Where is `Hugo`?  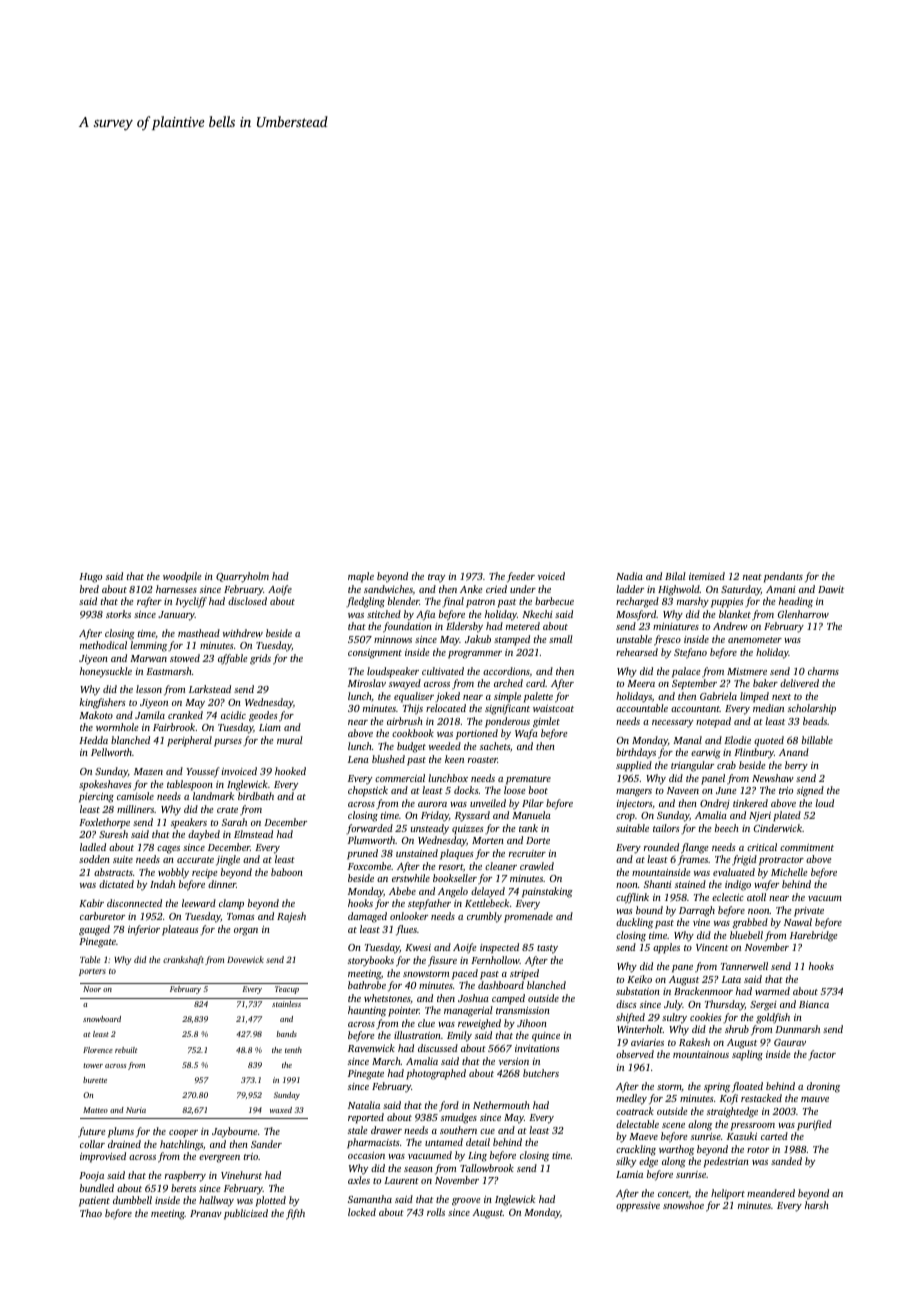 Hugo is located at coordinates (90, 578).
